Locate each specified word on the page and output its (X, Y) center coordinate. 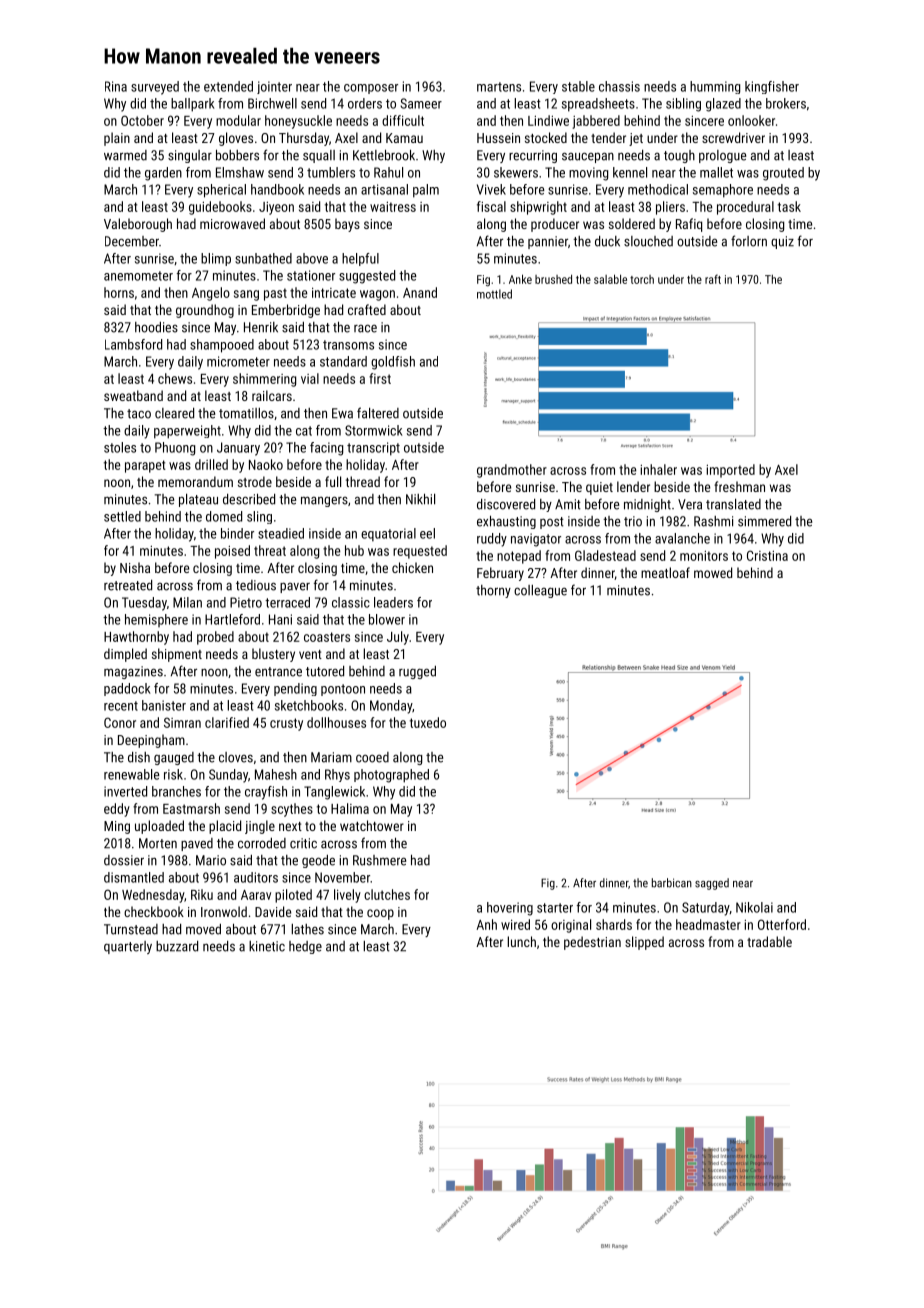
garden (163, 174)
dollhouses (336, 722)
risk (173, 774)
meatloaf (665, 572)
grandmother (512, 471)
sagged (712, 884)
